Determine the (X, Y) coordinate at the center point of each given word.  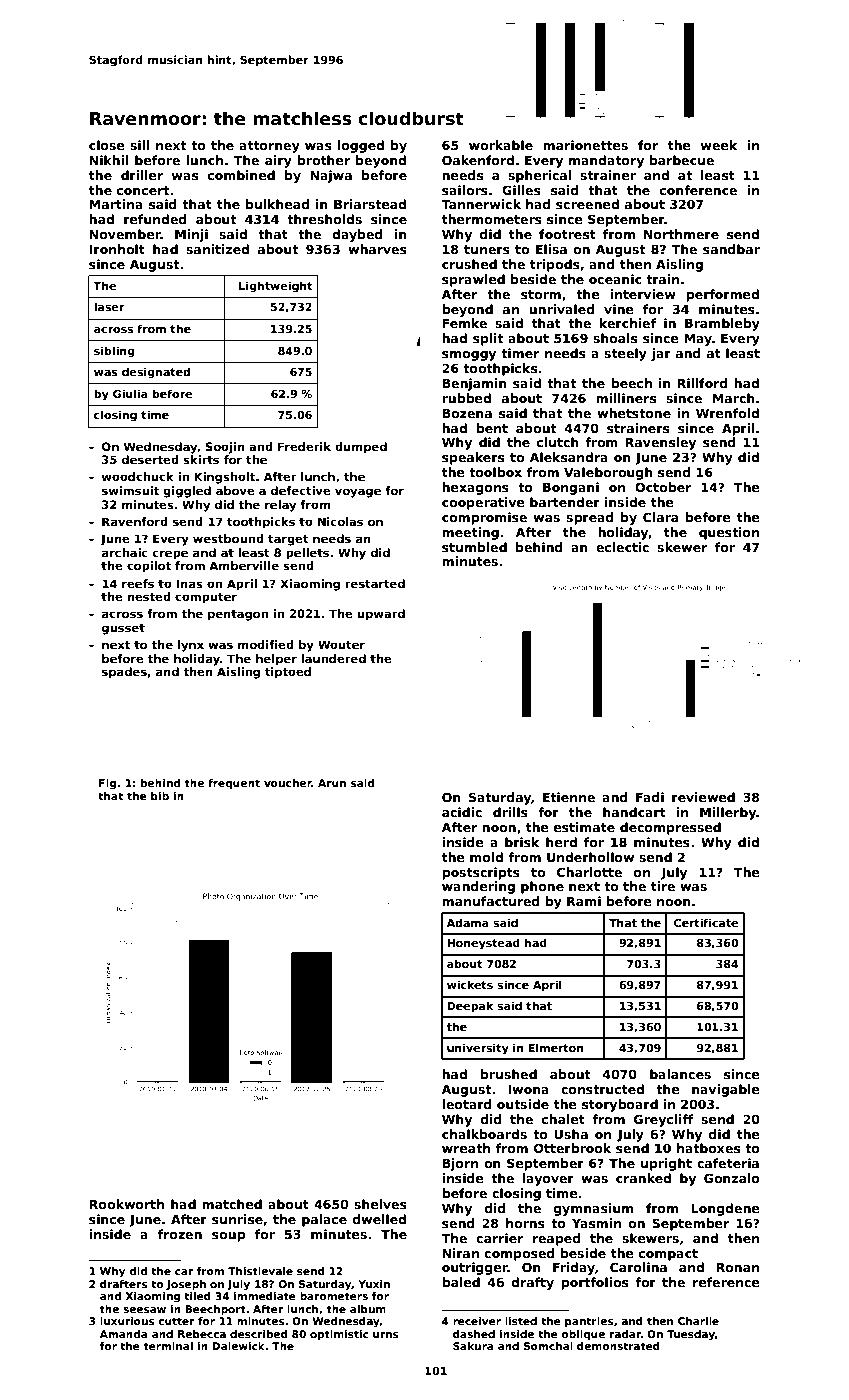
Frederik (304, 446)
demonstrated (618, 1346)
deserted (150, 459)
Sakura (473, 1346)
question (729, 533)
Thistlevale (260, 1271)
